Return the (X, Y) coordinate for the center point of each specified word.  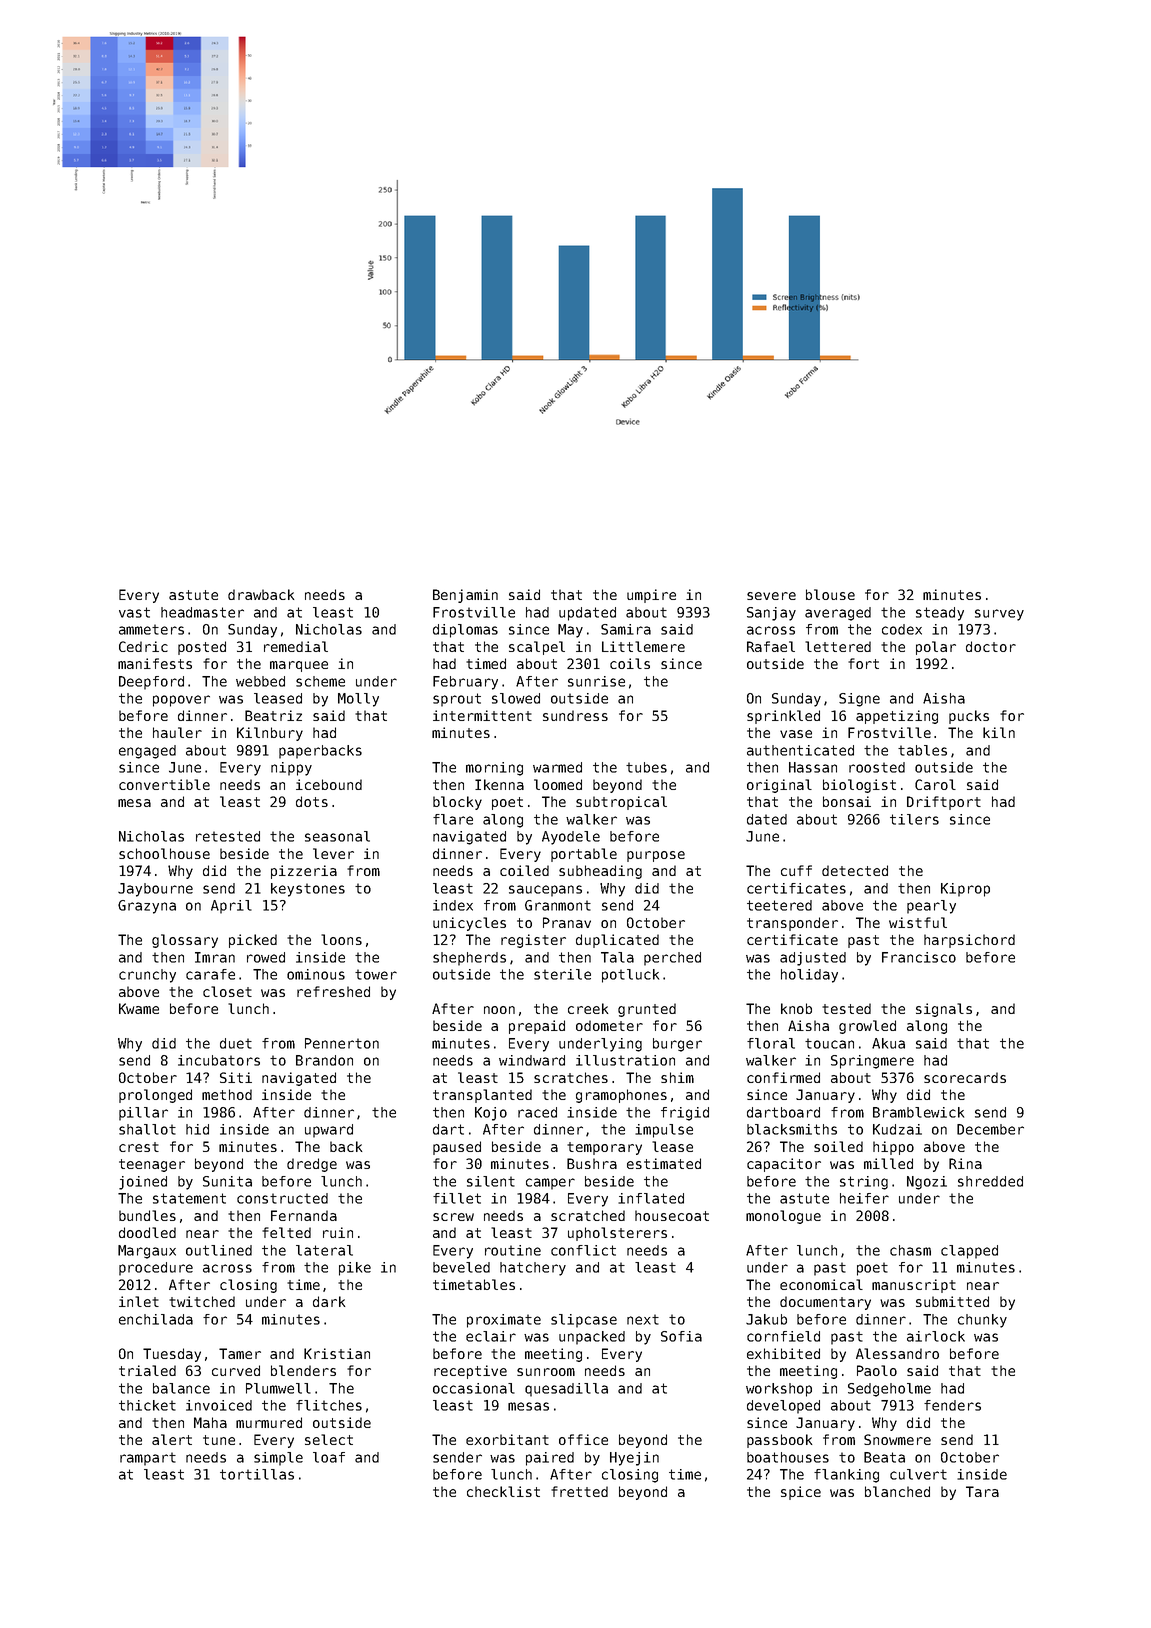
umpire (651, 596)
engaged (147, 752)
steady (940, 614)
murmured (269, 1422)
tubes (646, 767)
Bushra (592, 1163)
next (643, 1319)
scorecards (965, 1077)
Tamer (240, 1353)
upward (329, 1131)
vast (134, 612)
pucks (969, 717)
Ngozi (927, 1183)
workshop (779, 1390)
